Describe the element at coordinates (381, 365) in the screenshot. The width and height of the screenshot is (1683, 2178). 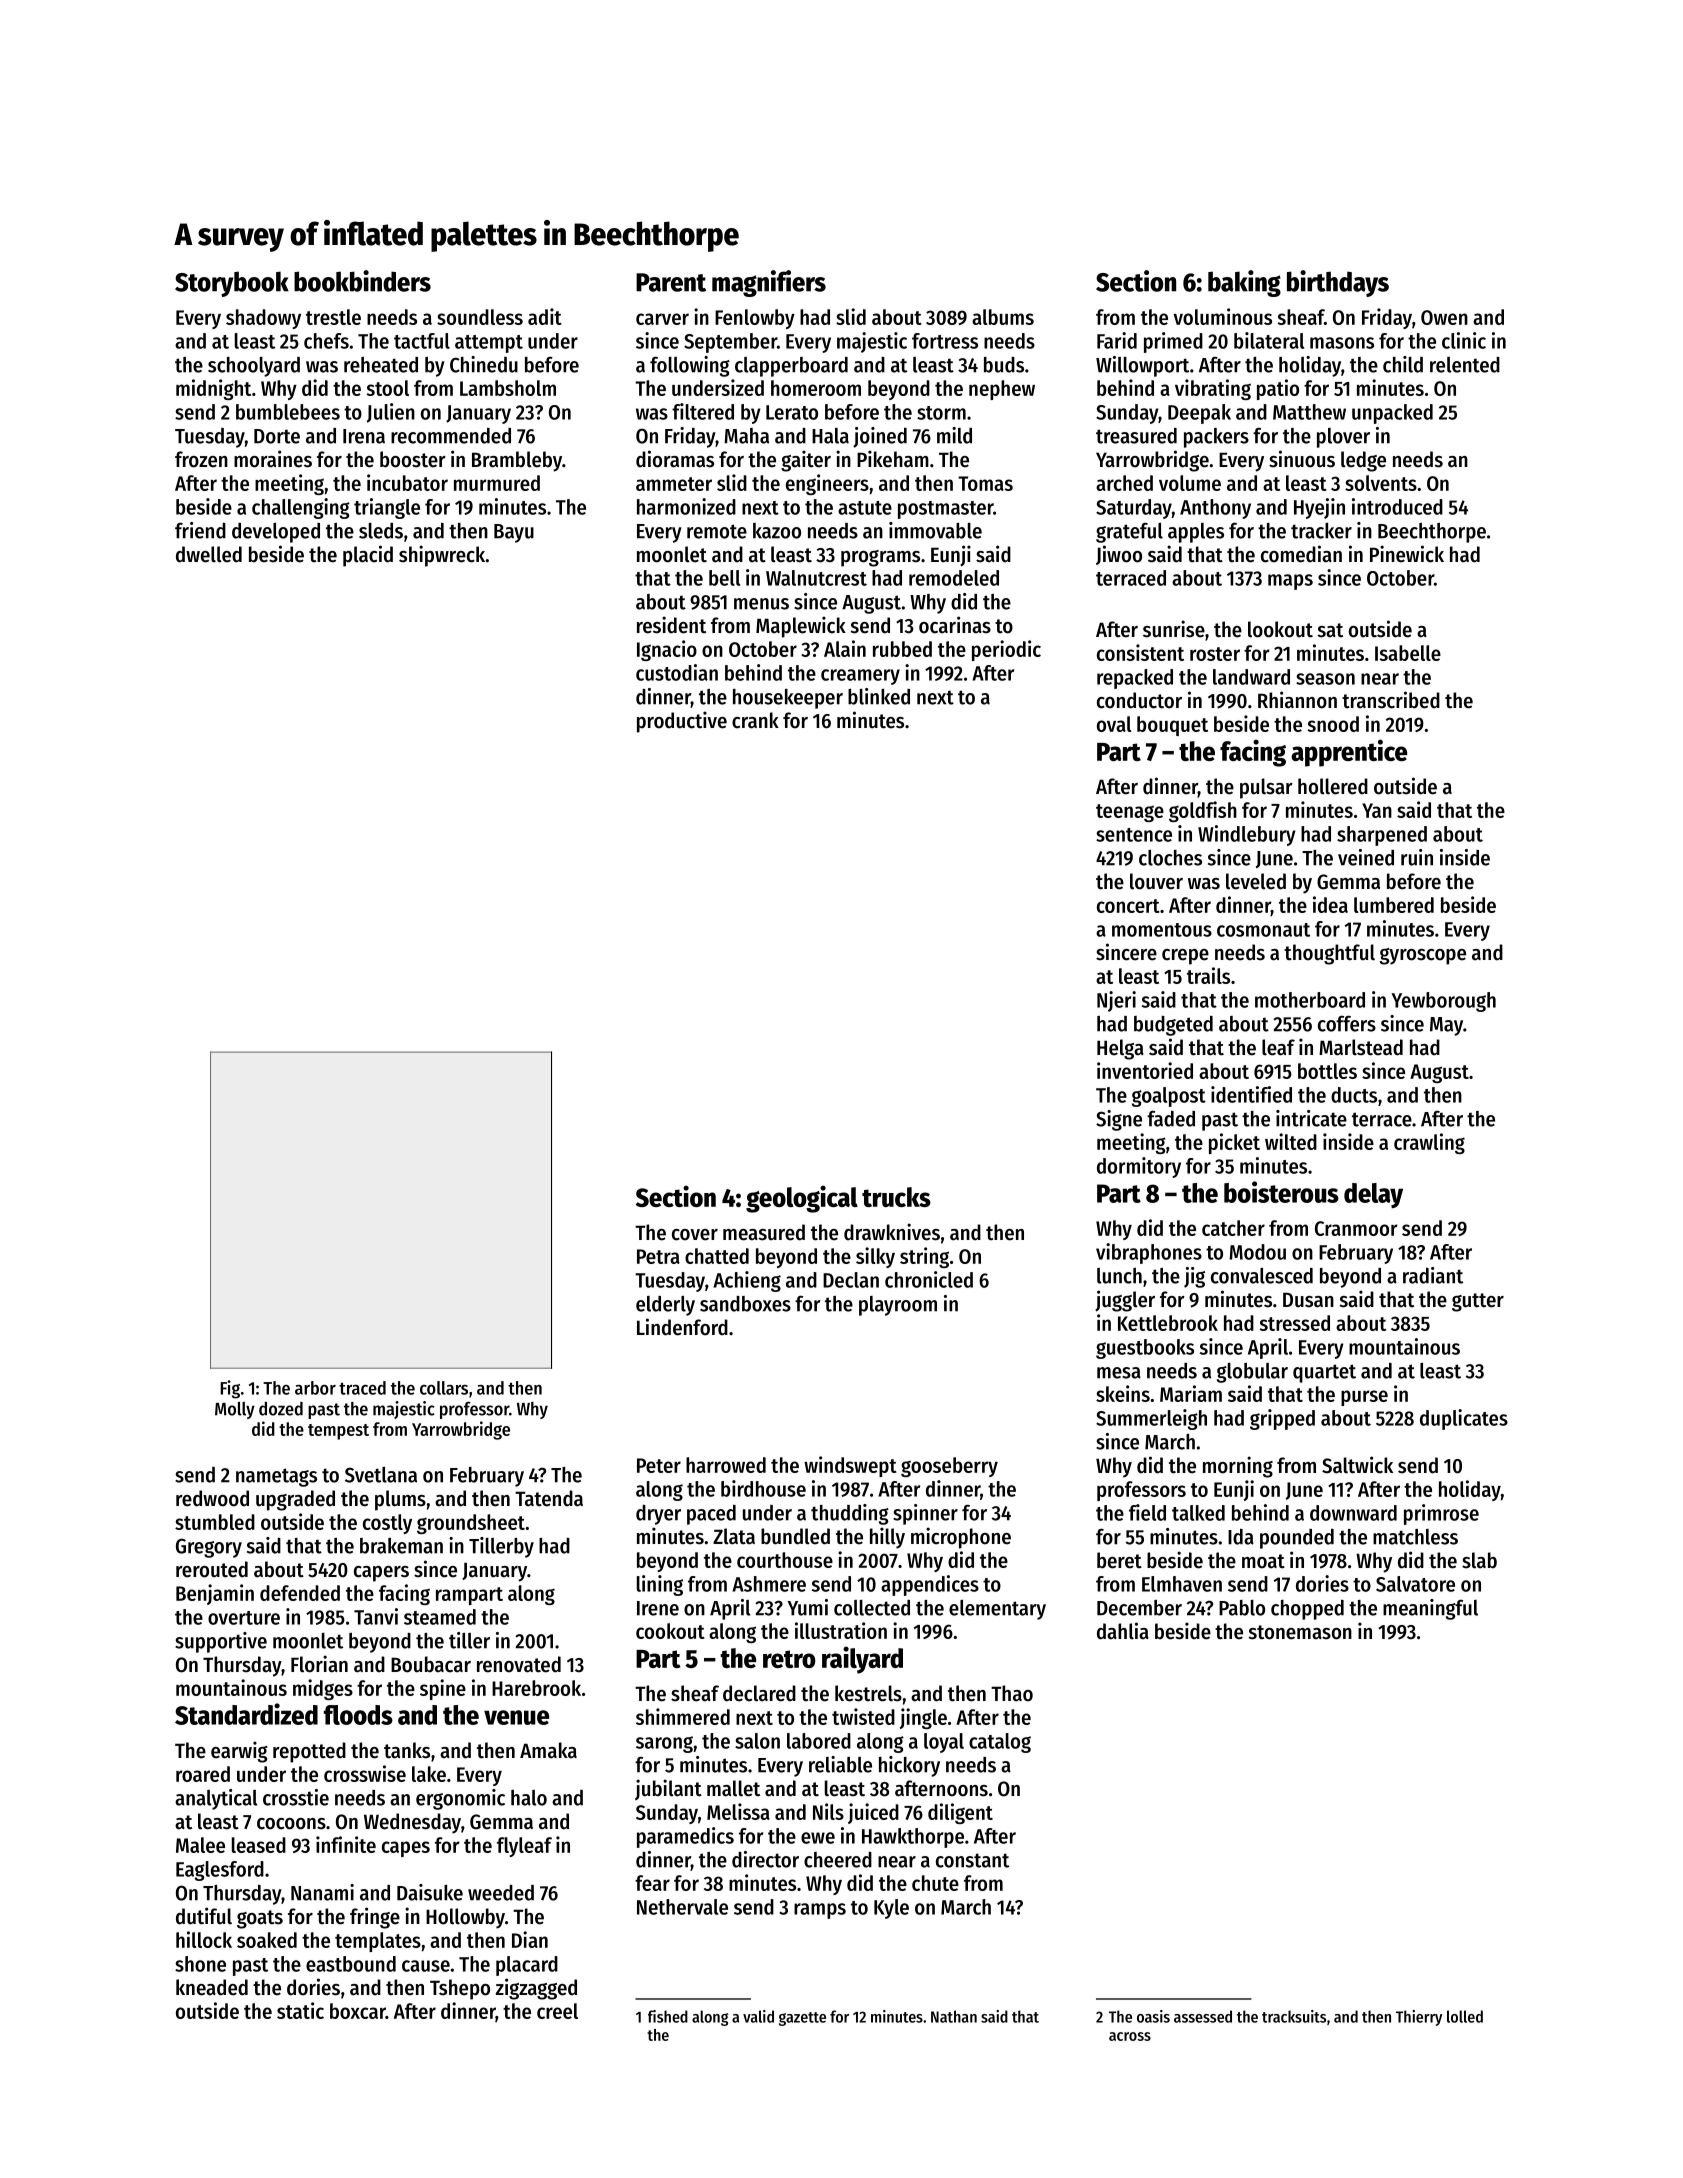
I see `reheated` at that location.
